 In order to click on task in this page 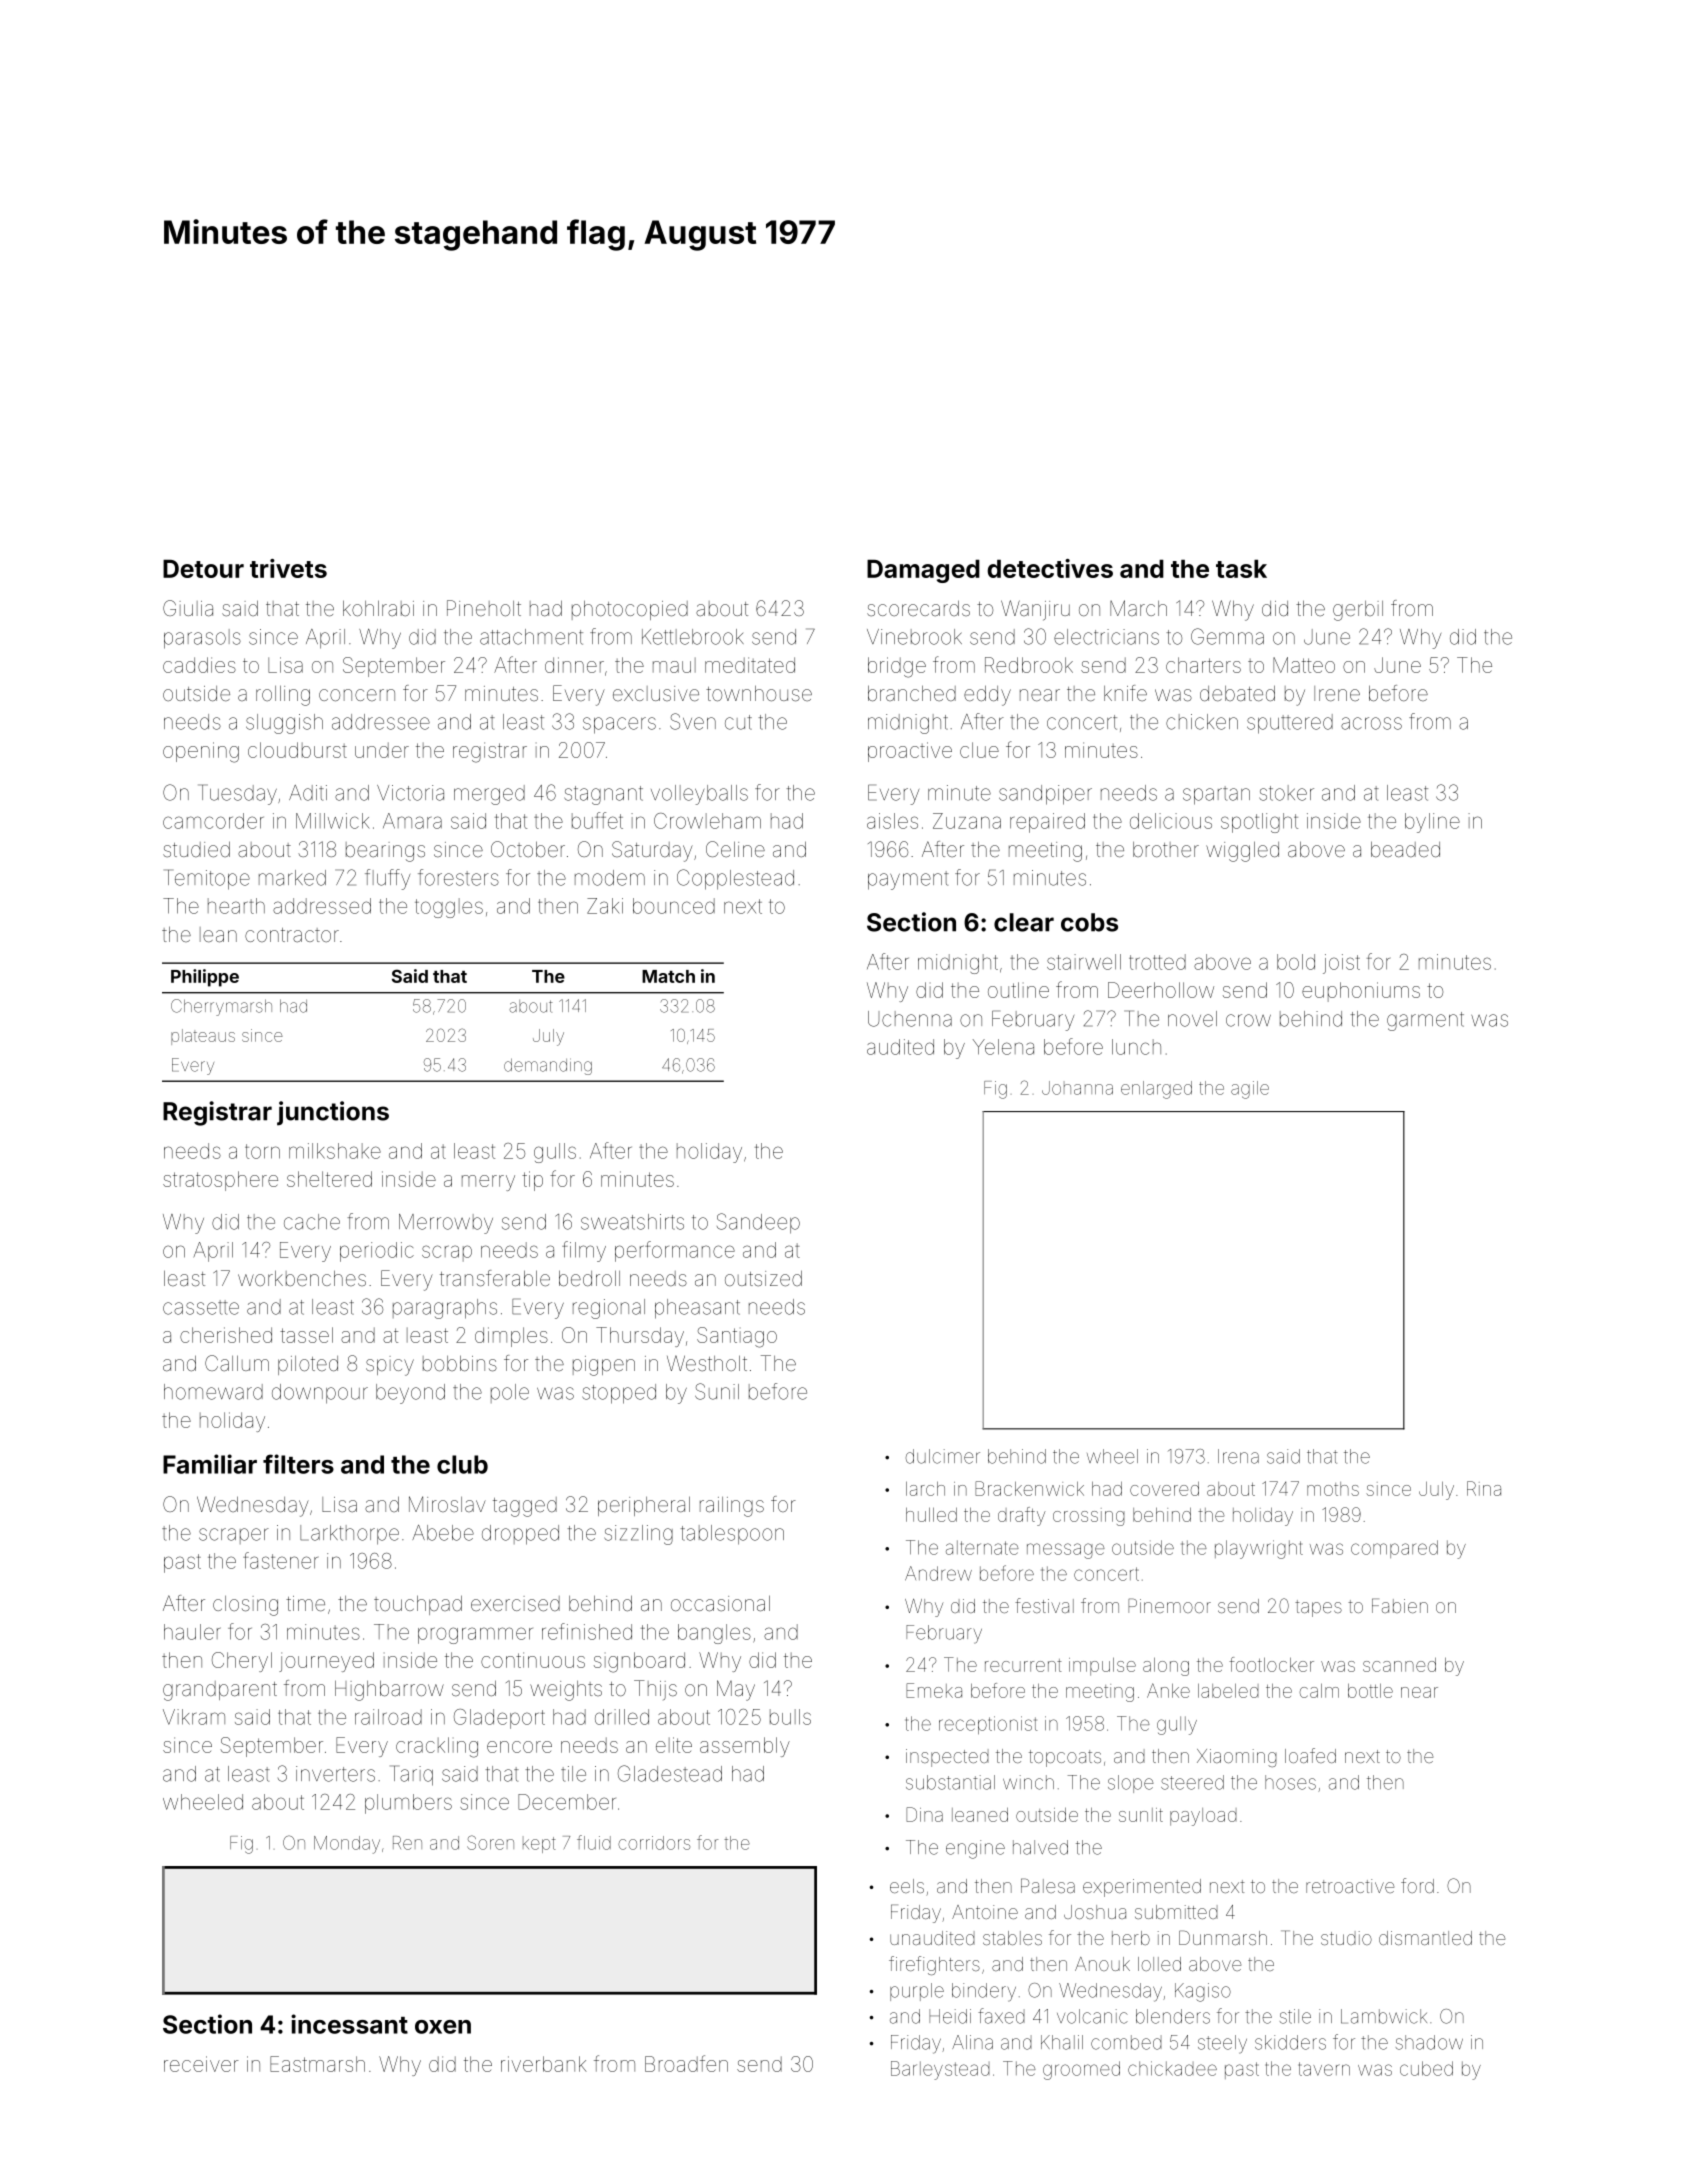, I will do `click(1241, 569)`.
